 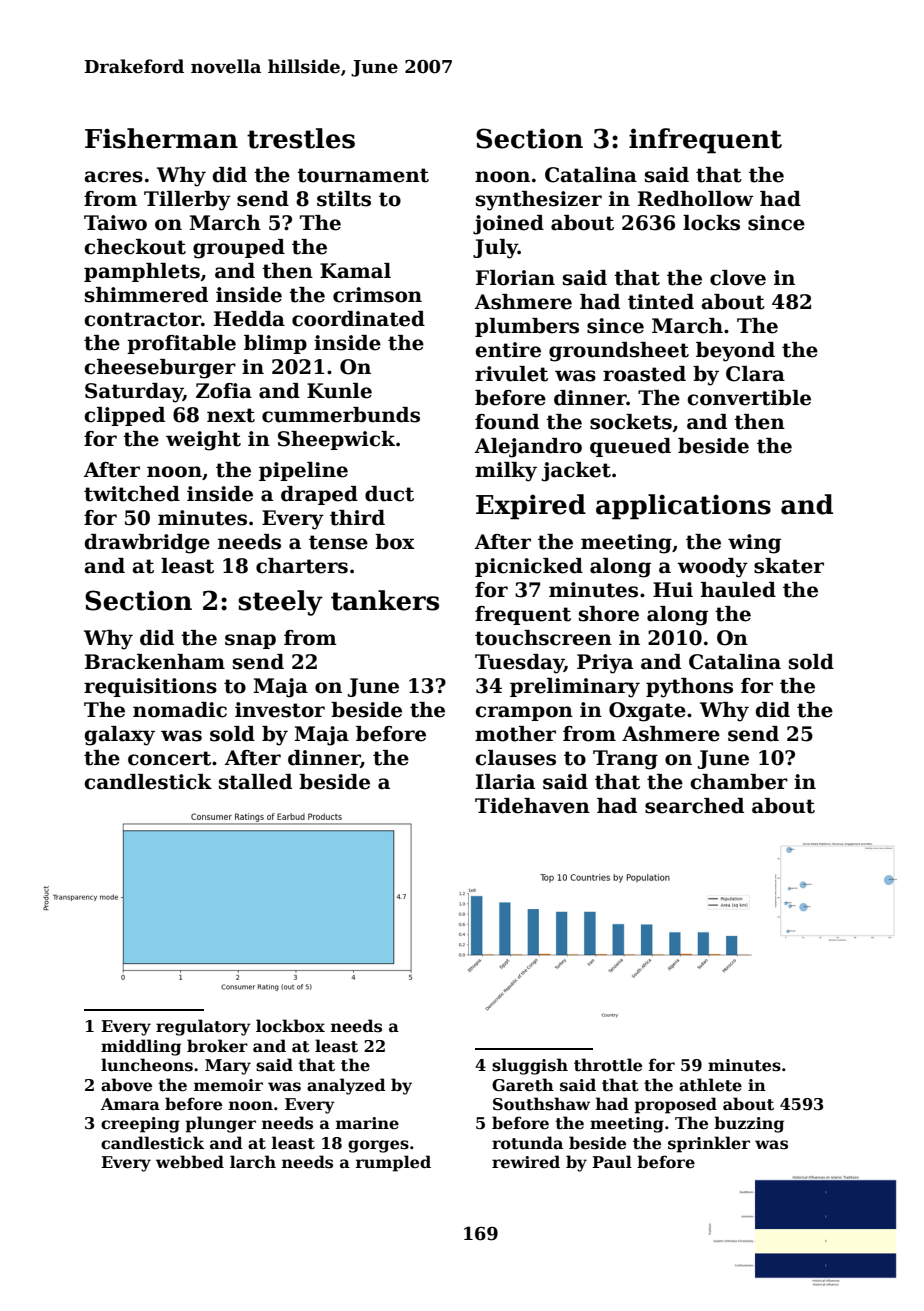 What do you see at coordinates (124, 416) in the screenshot?
I see `clipped` at bounding box center [124, 416].
